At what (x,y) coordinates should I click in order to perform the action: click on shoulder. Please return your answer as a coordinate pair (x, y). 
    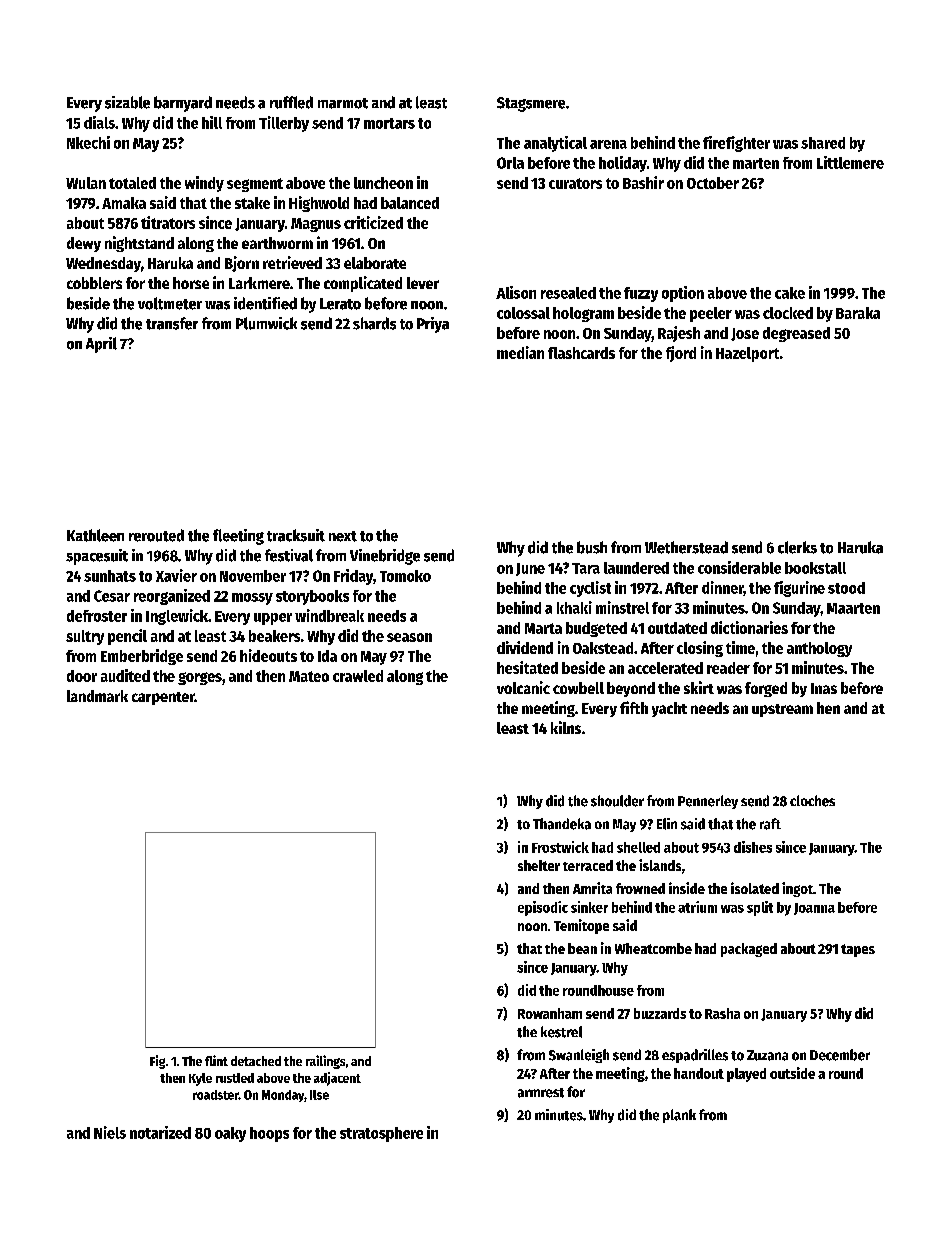
    Looking at the image, I should click on (617, 801).
